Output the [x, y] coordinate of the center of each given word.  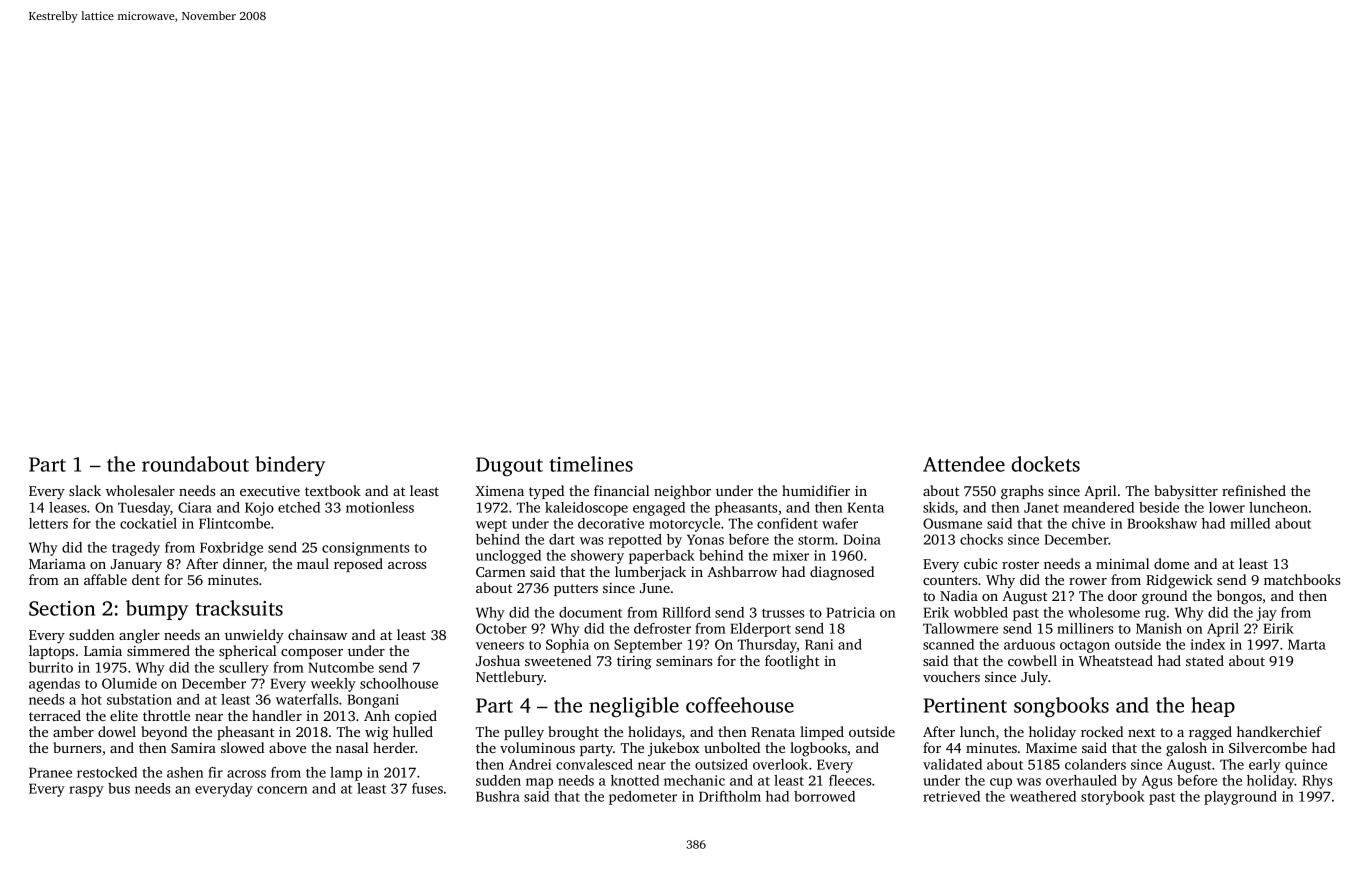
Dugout [509, 467]
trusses [783, 613]
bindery [290, 466]
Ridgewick [1179, 581]
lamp [346, 774]
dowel [117, 731]
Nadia [959, 595]
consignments [366, 549]
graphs [1022, 492]
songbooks [1061, 707]
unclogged [508, 557]
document [590, 612]
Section [62, 608]
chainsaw [317, 634]
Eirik [1278, 628]
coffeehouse [740, 705]
